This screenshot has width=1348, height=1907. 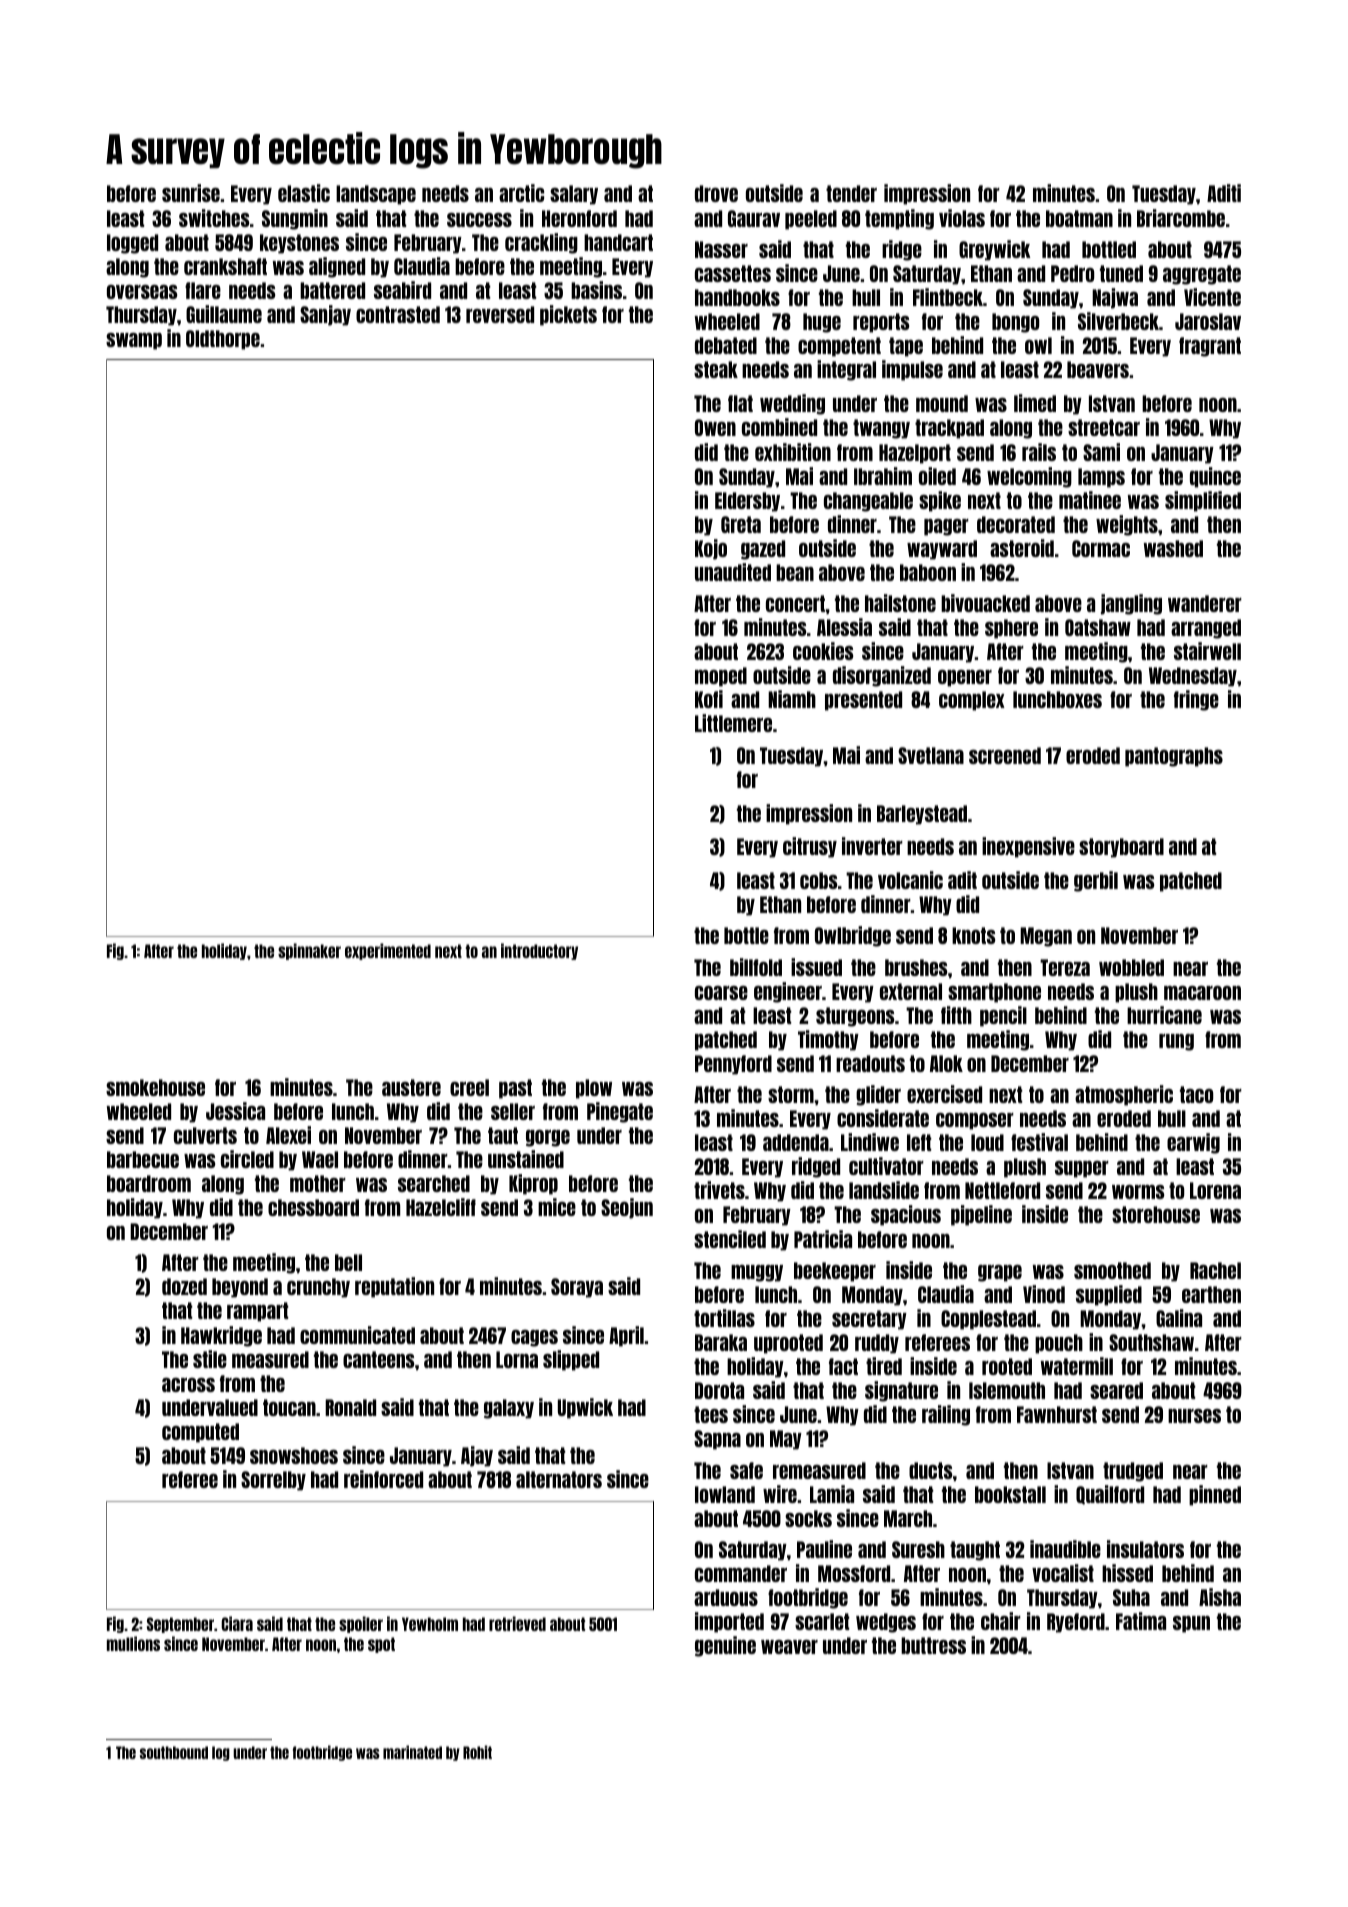 I want to click on Ciara, so click(x=237, y=1623).
